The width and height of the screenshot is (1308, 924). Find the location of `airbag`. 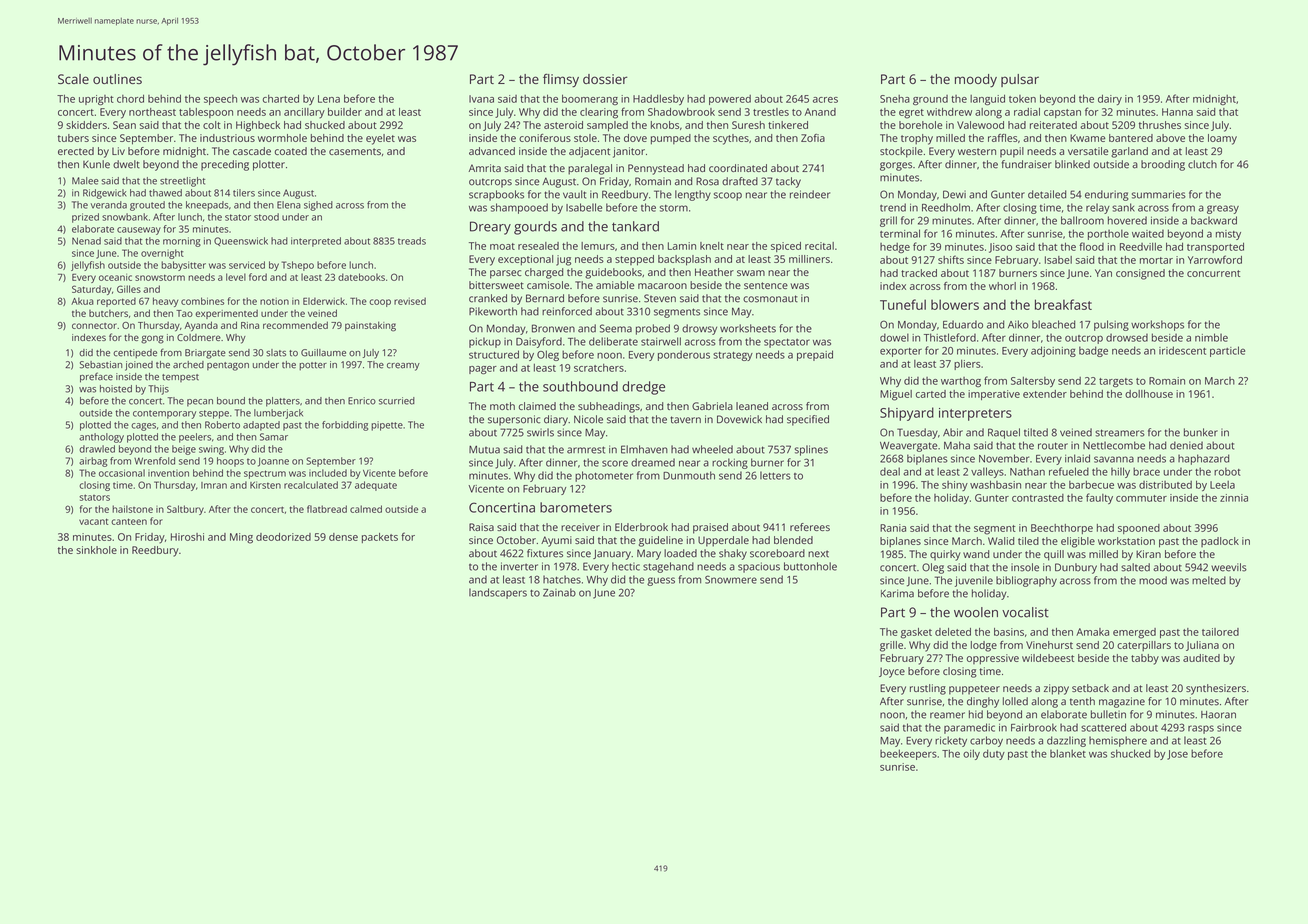

airbag is located at coordinates (93, 462).
